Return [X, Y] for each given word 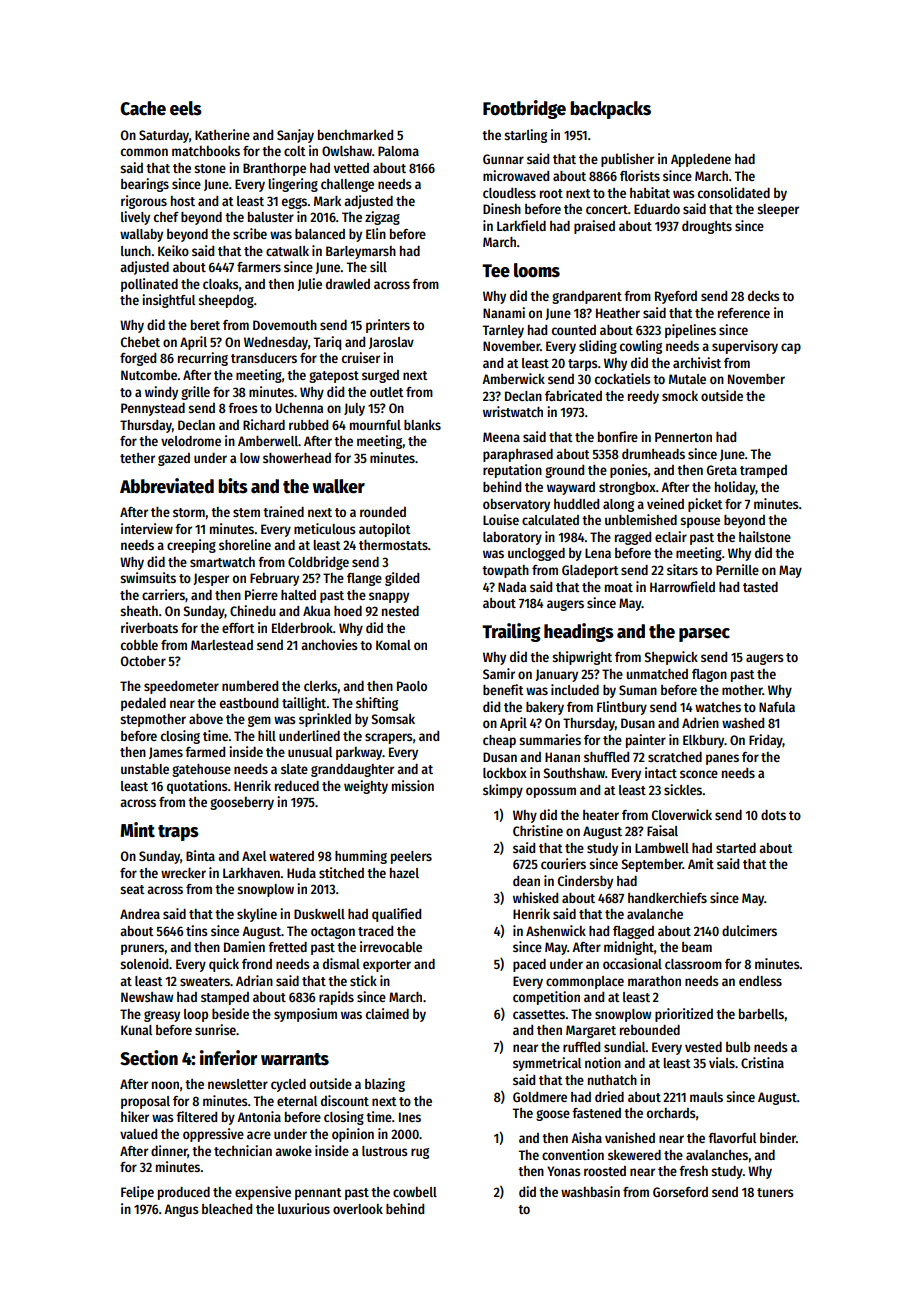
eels [186, 108]
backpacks [610, 110]
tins [197, 930]
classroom [693, 964]
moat [619, 587]
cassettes [539, 1014]
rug [420, 1153]
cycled [288, 1085]
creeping [191, 546]
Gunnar [503, 159]
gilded [402, 579]
